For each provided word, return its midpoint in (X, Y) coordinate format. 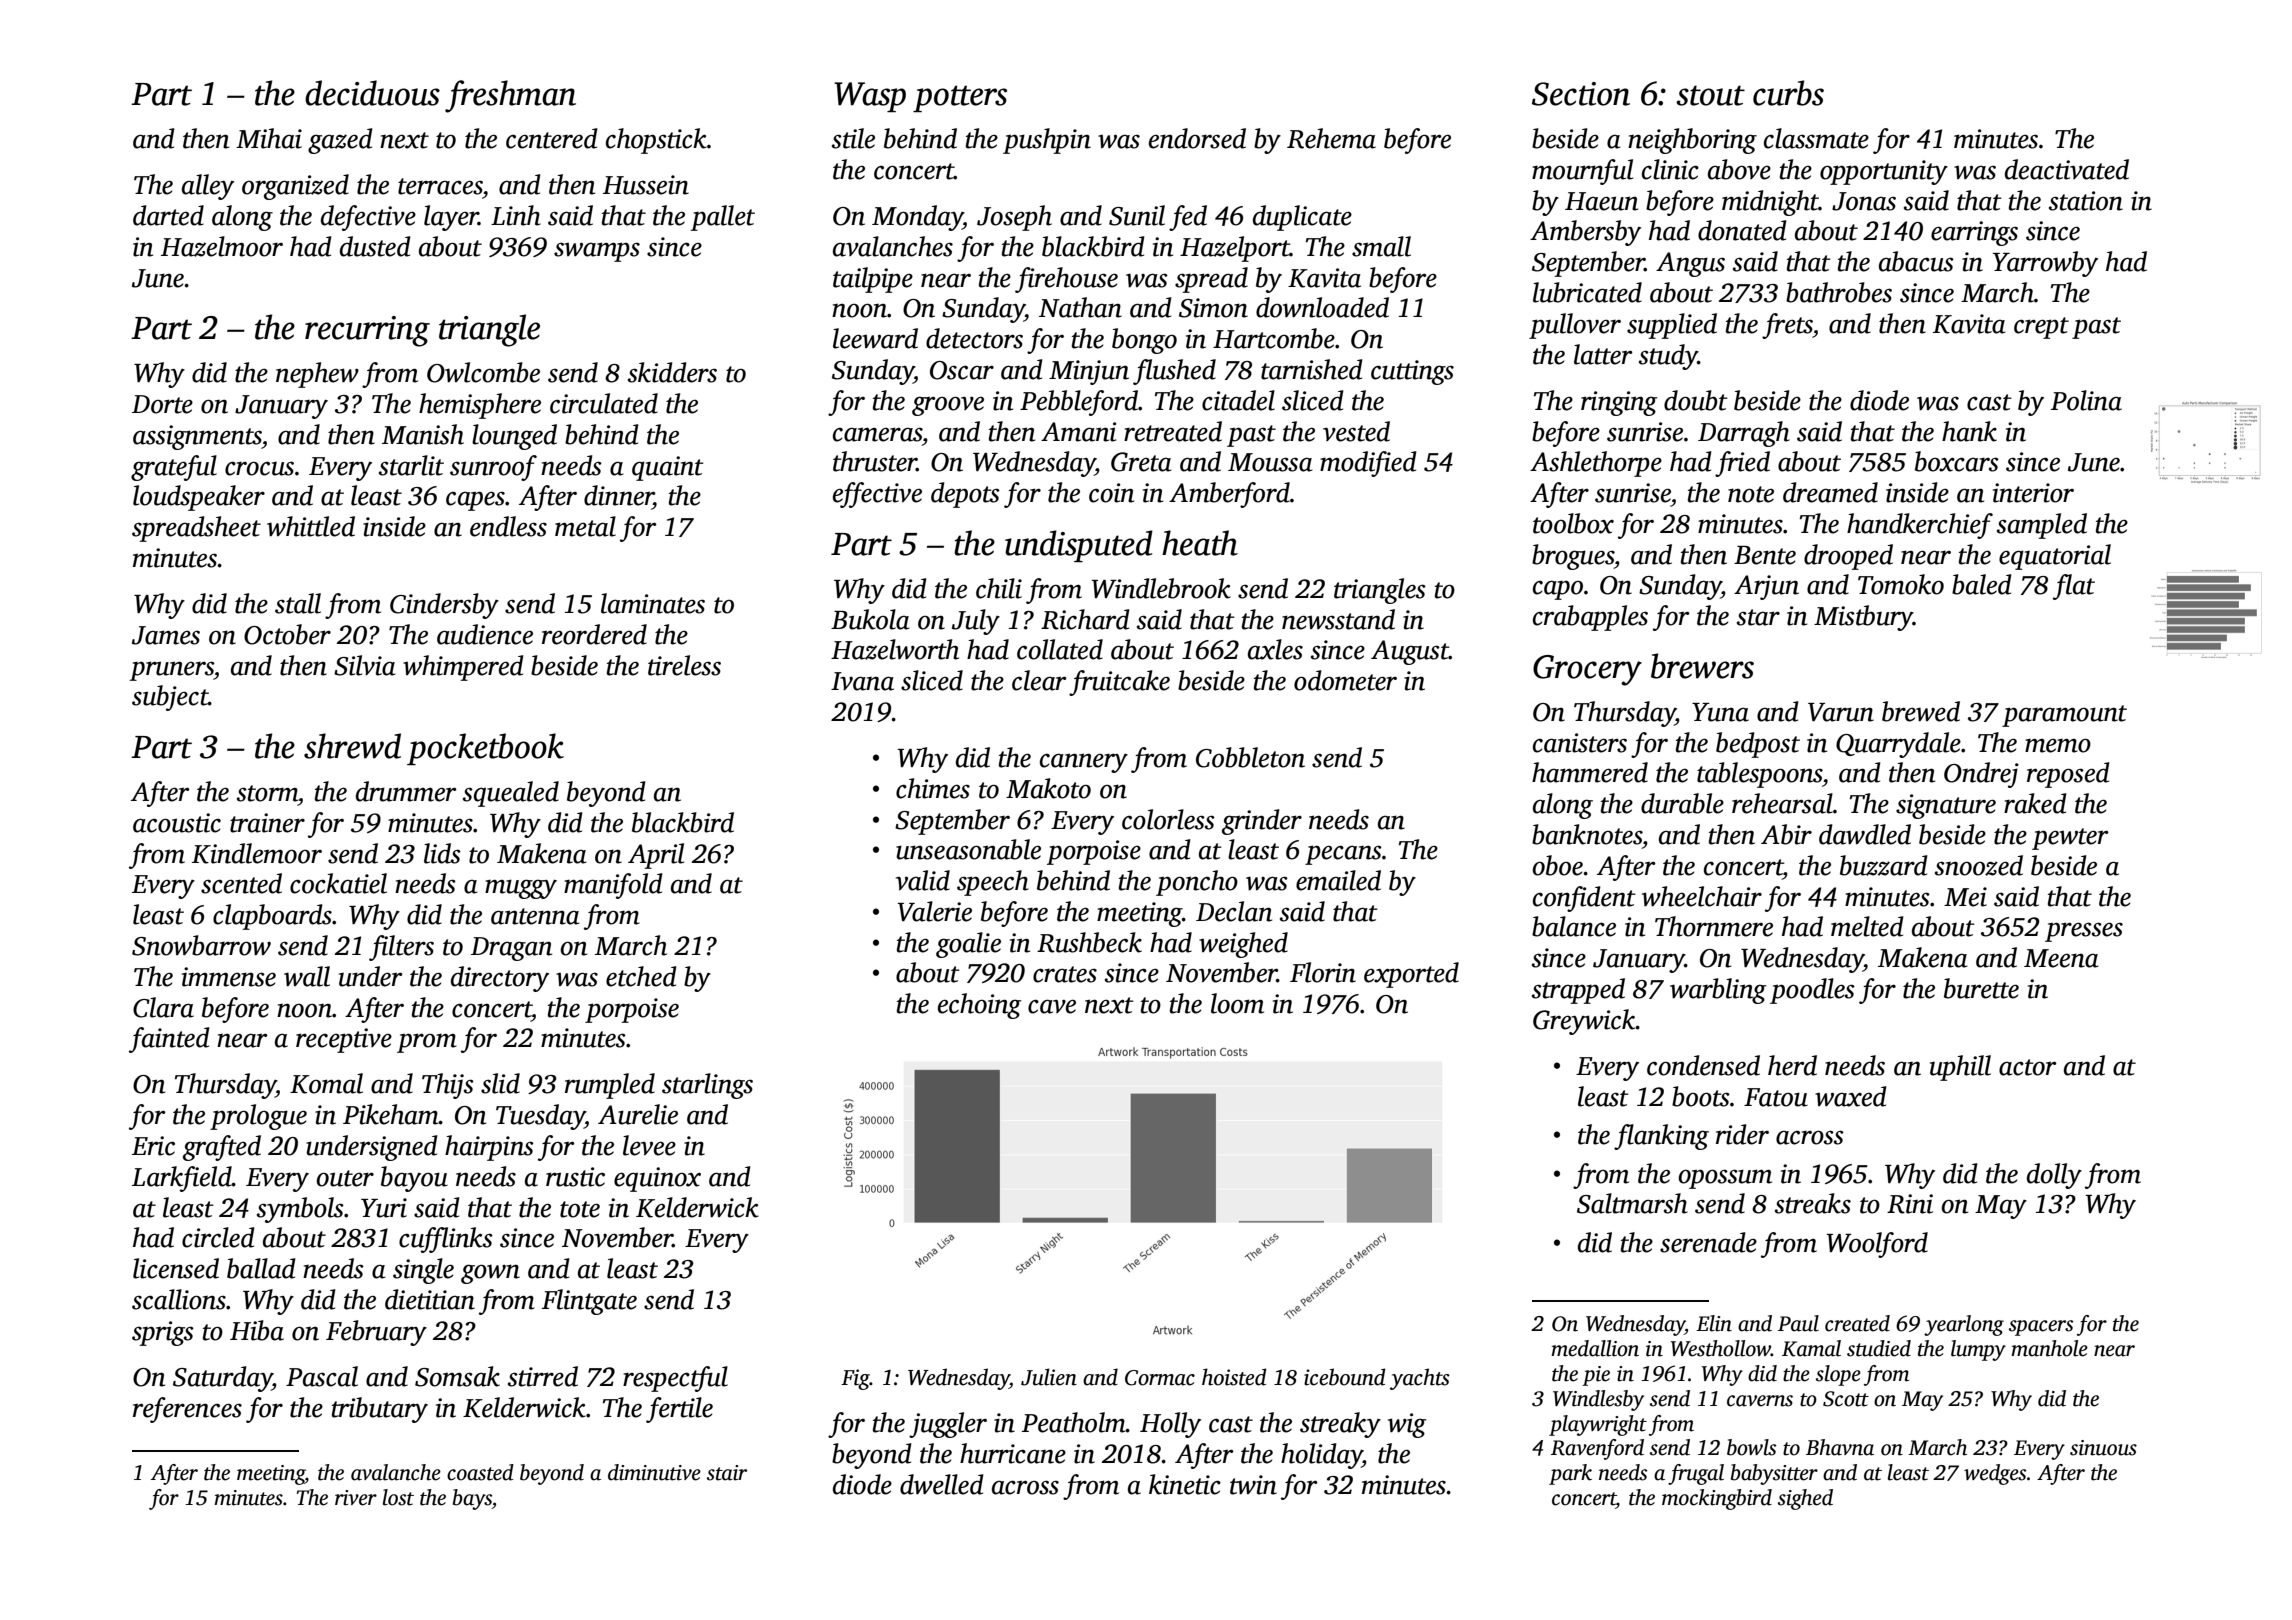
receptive (344, 1040)
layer (451, 218)
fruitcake (1119, 683)
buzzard (1883, 865)
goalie (968, 945)
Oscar (962, 370)
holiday (1321, 1456)
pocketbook (485, 749)
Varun (1841, 712)
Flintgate (589, 1302)
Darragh (1744, 434)
